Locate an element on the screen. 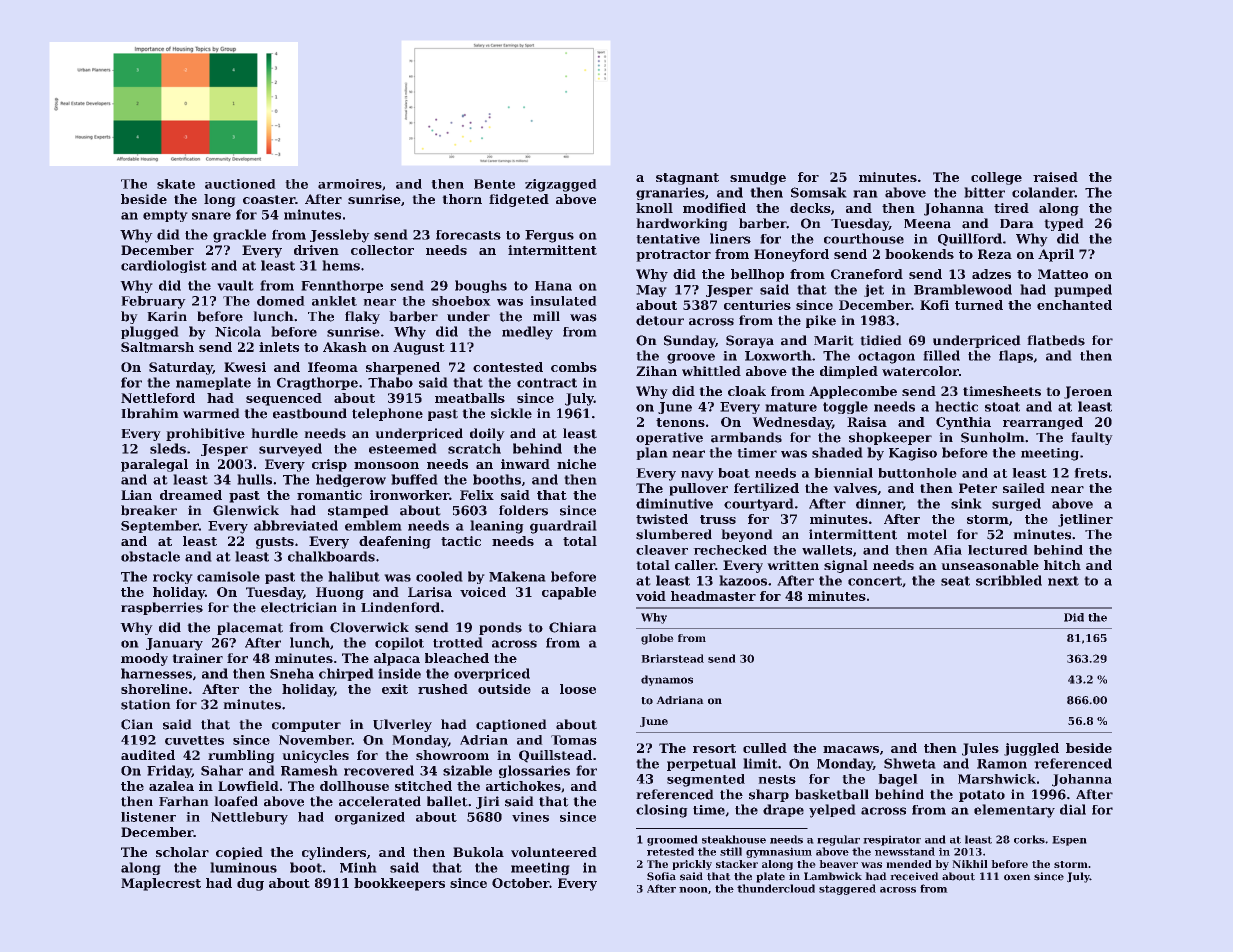  rocky is located at coordinates (173, 577).
